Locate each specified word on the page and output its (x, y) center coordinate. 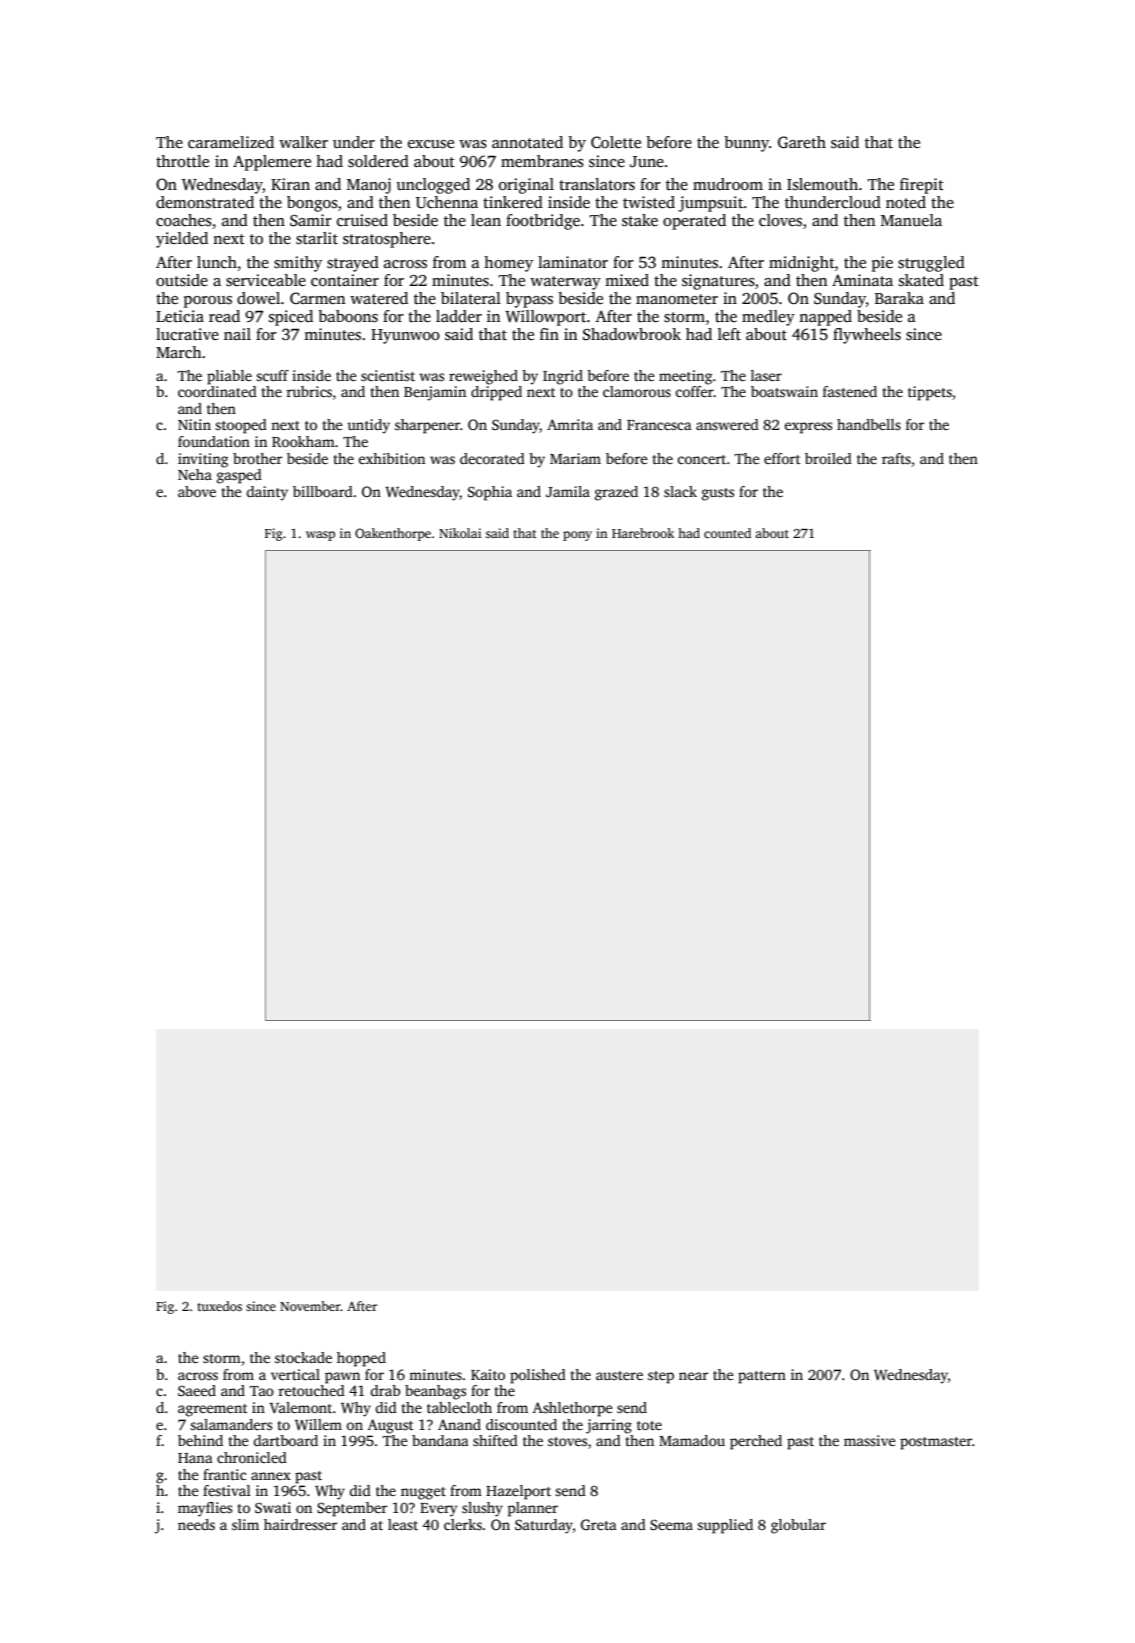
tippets (930, 393)
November (310, 1306)
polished (538, 1376)
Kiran (290, 184)
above (197, 491)
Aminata (862, 280)
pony (577, 536)
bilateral (471, 298)
